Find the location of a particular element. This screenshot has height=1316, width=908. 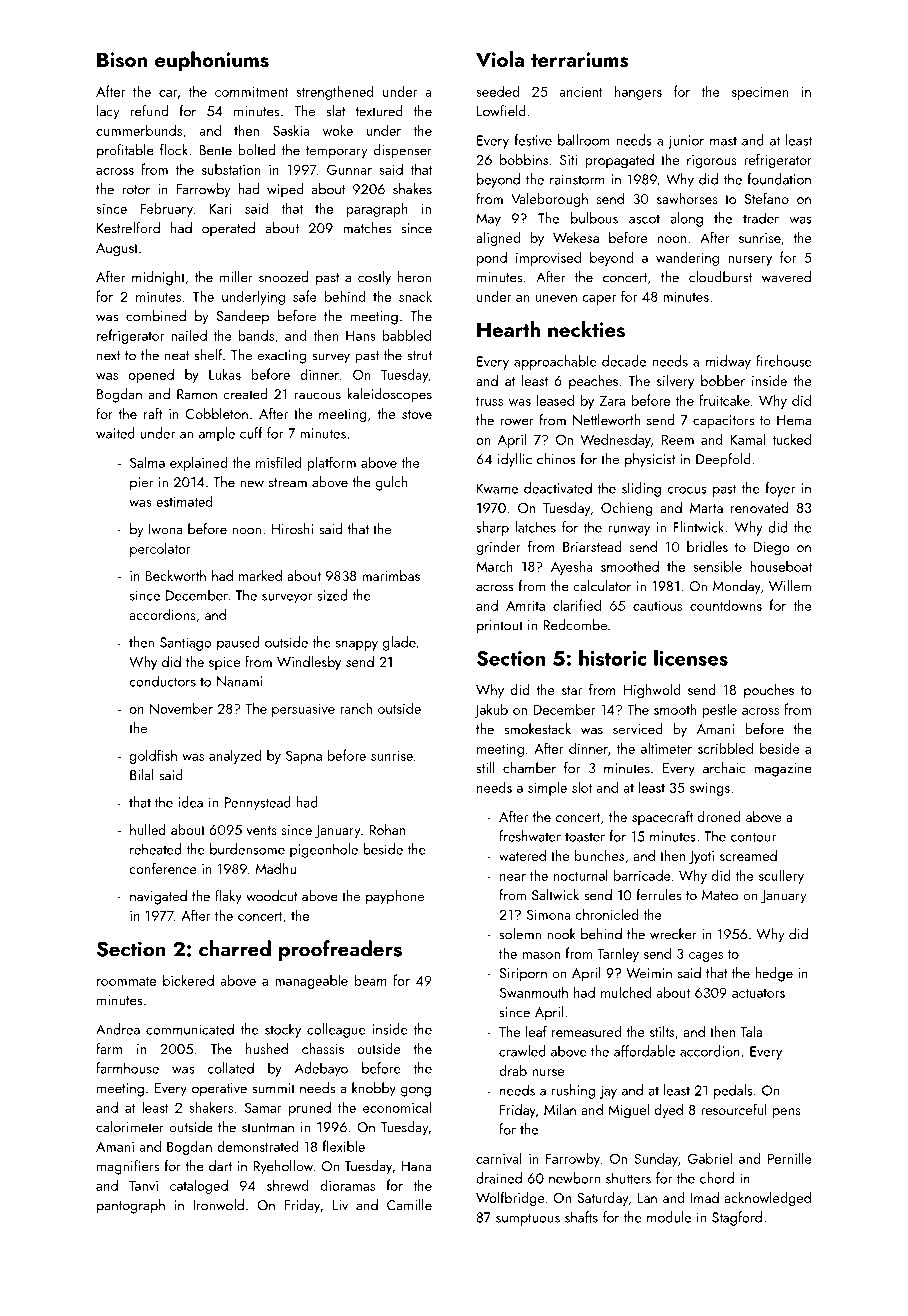

next is located at coordinates (108, 356).
